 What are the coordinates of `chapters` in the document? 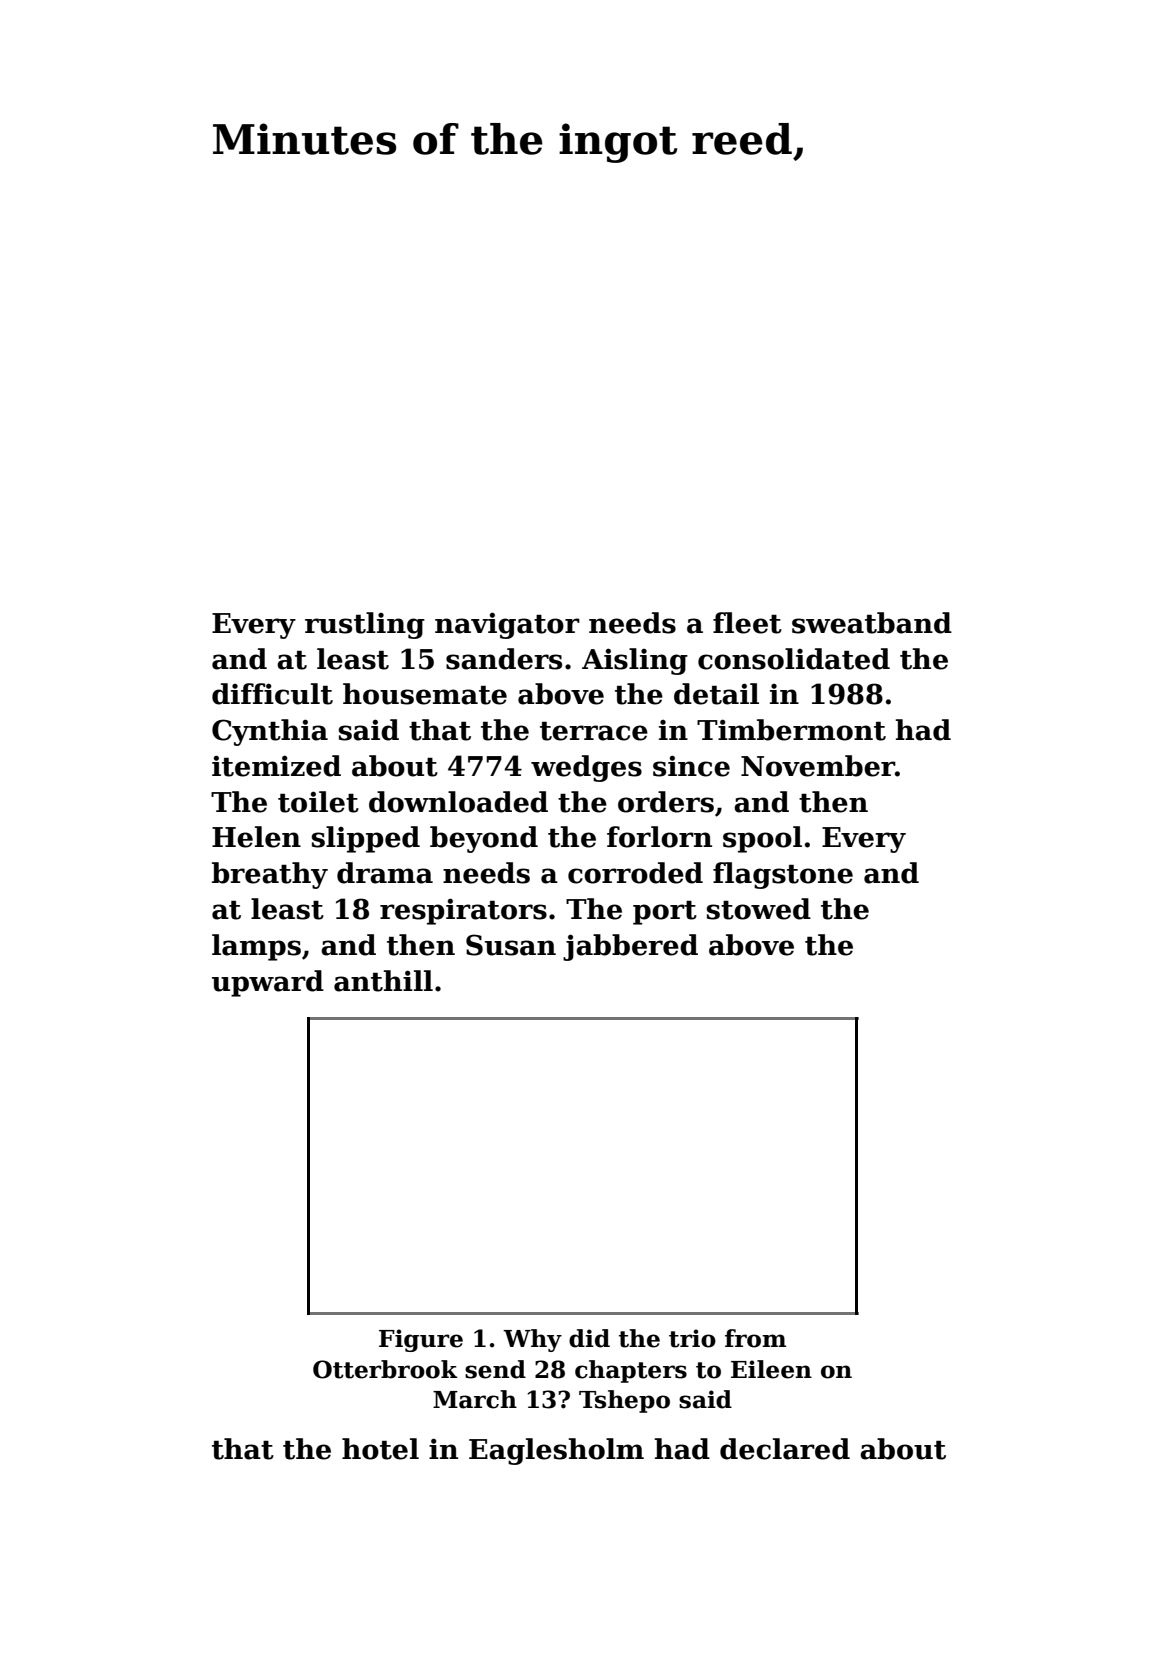 It's located at (631, 1371).
